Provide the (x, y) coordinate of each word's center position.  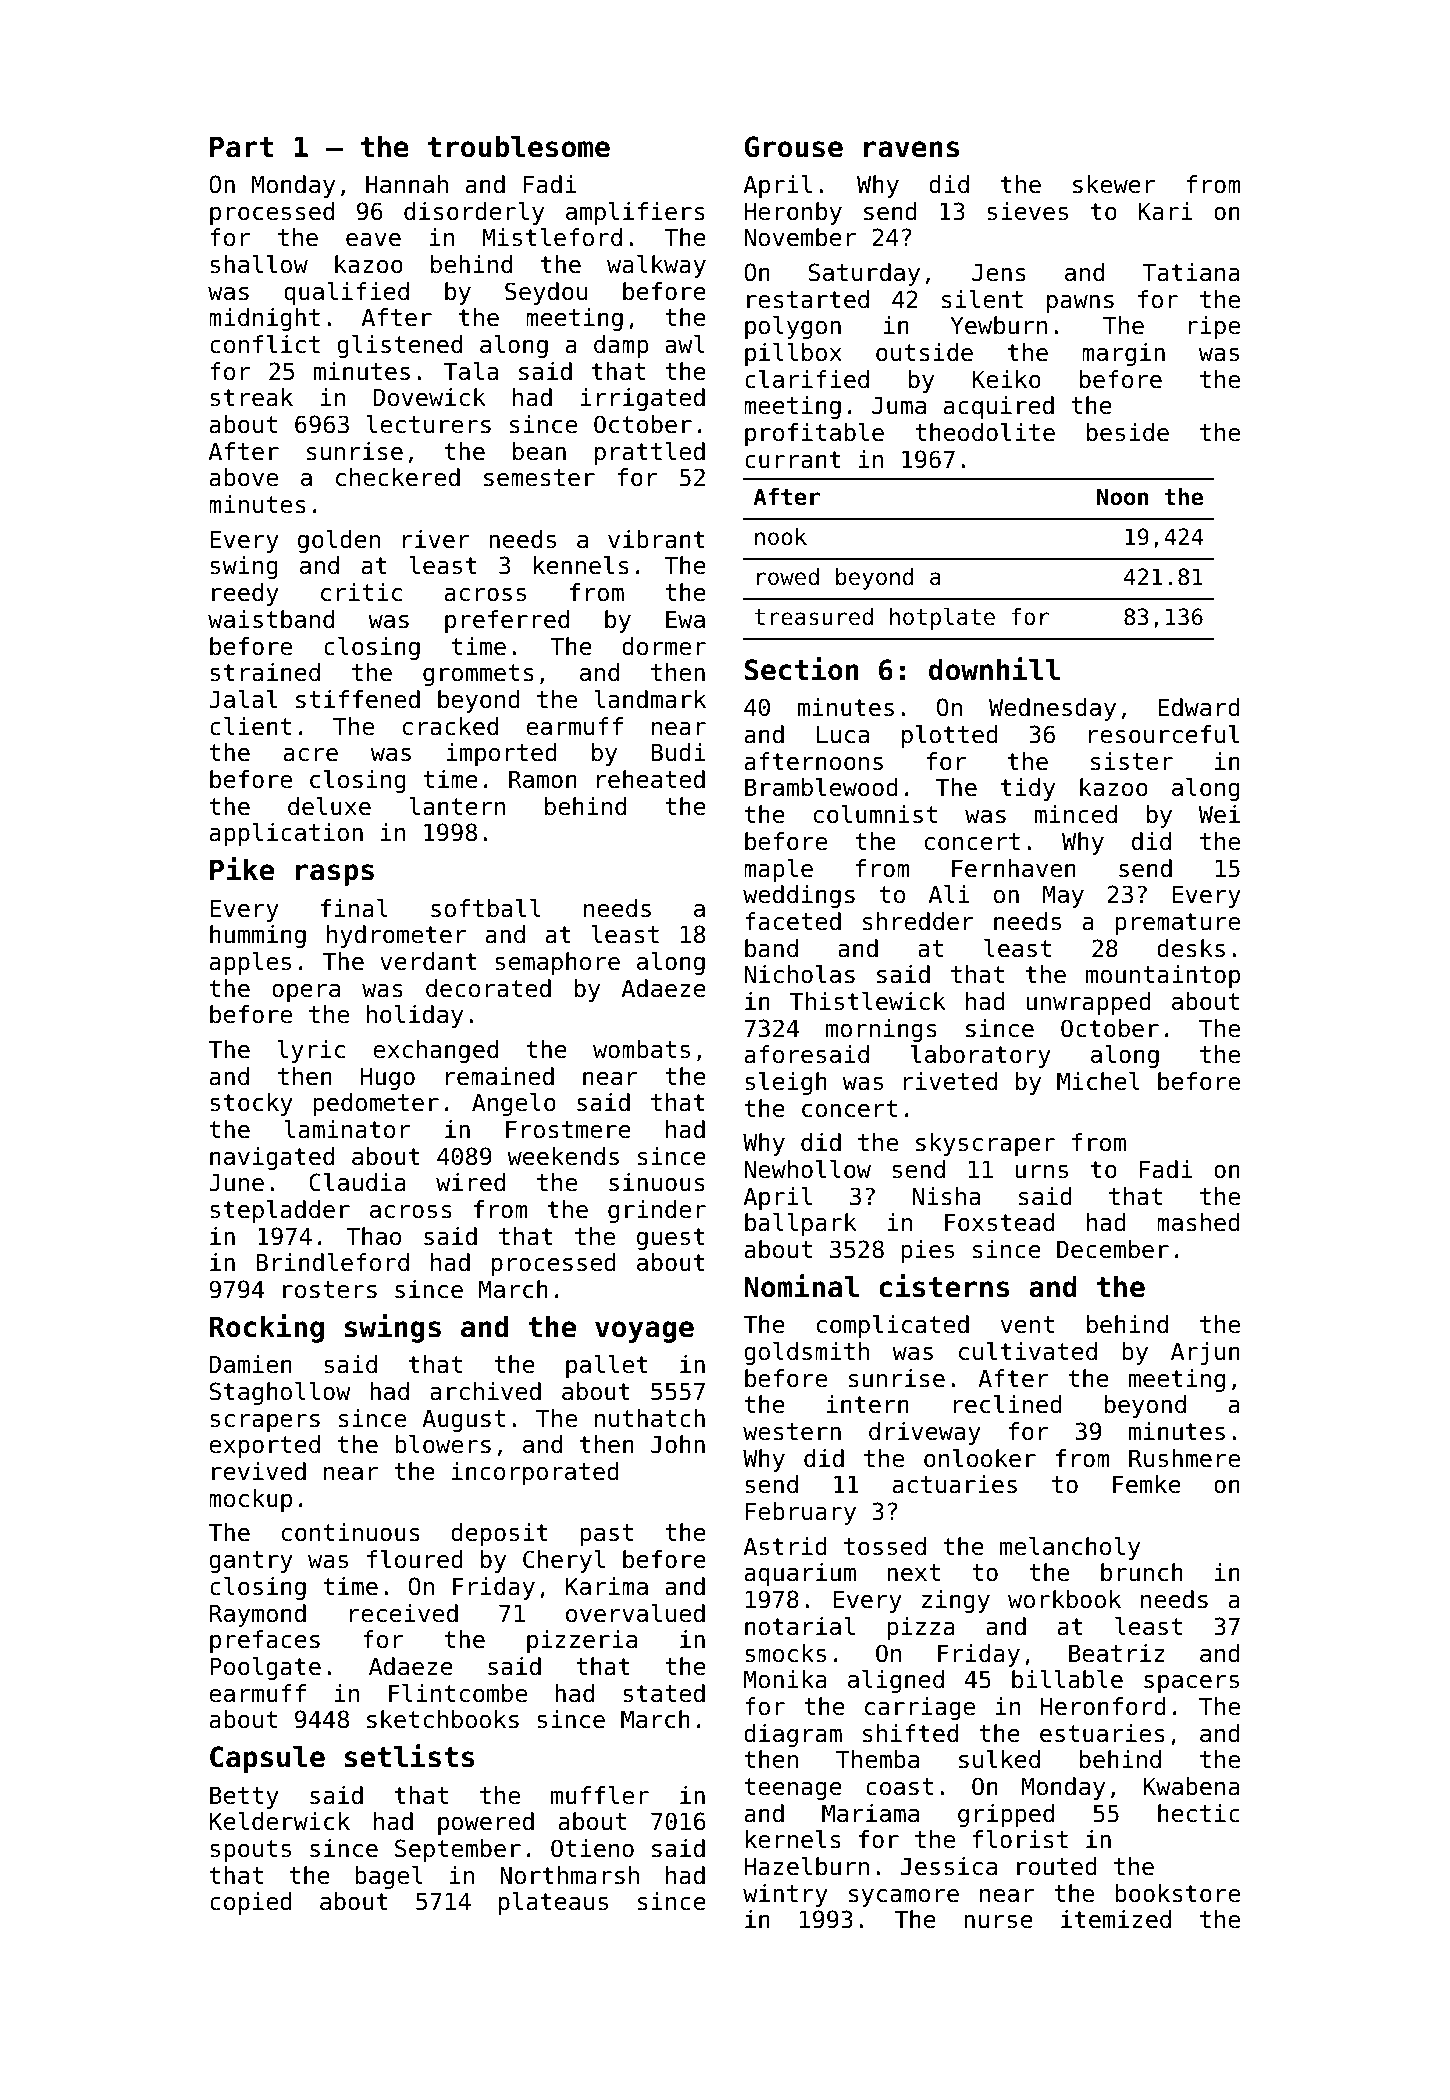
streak (251, 397)
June (236, 1183)
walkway (656, 266)
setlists (409, 1756)
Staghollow (280, 1393)
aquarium (800, 1574)
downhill (994, 669)
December (1113, 1249)
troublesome (519, 147)
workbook (1064, 1599)
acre (311, 755)
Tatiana (1191, 272)
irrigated (643, 399)
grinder (657, 1211)
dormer (664, 646)
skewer (1114, 184)
